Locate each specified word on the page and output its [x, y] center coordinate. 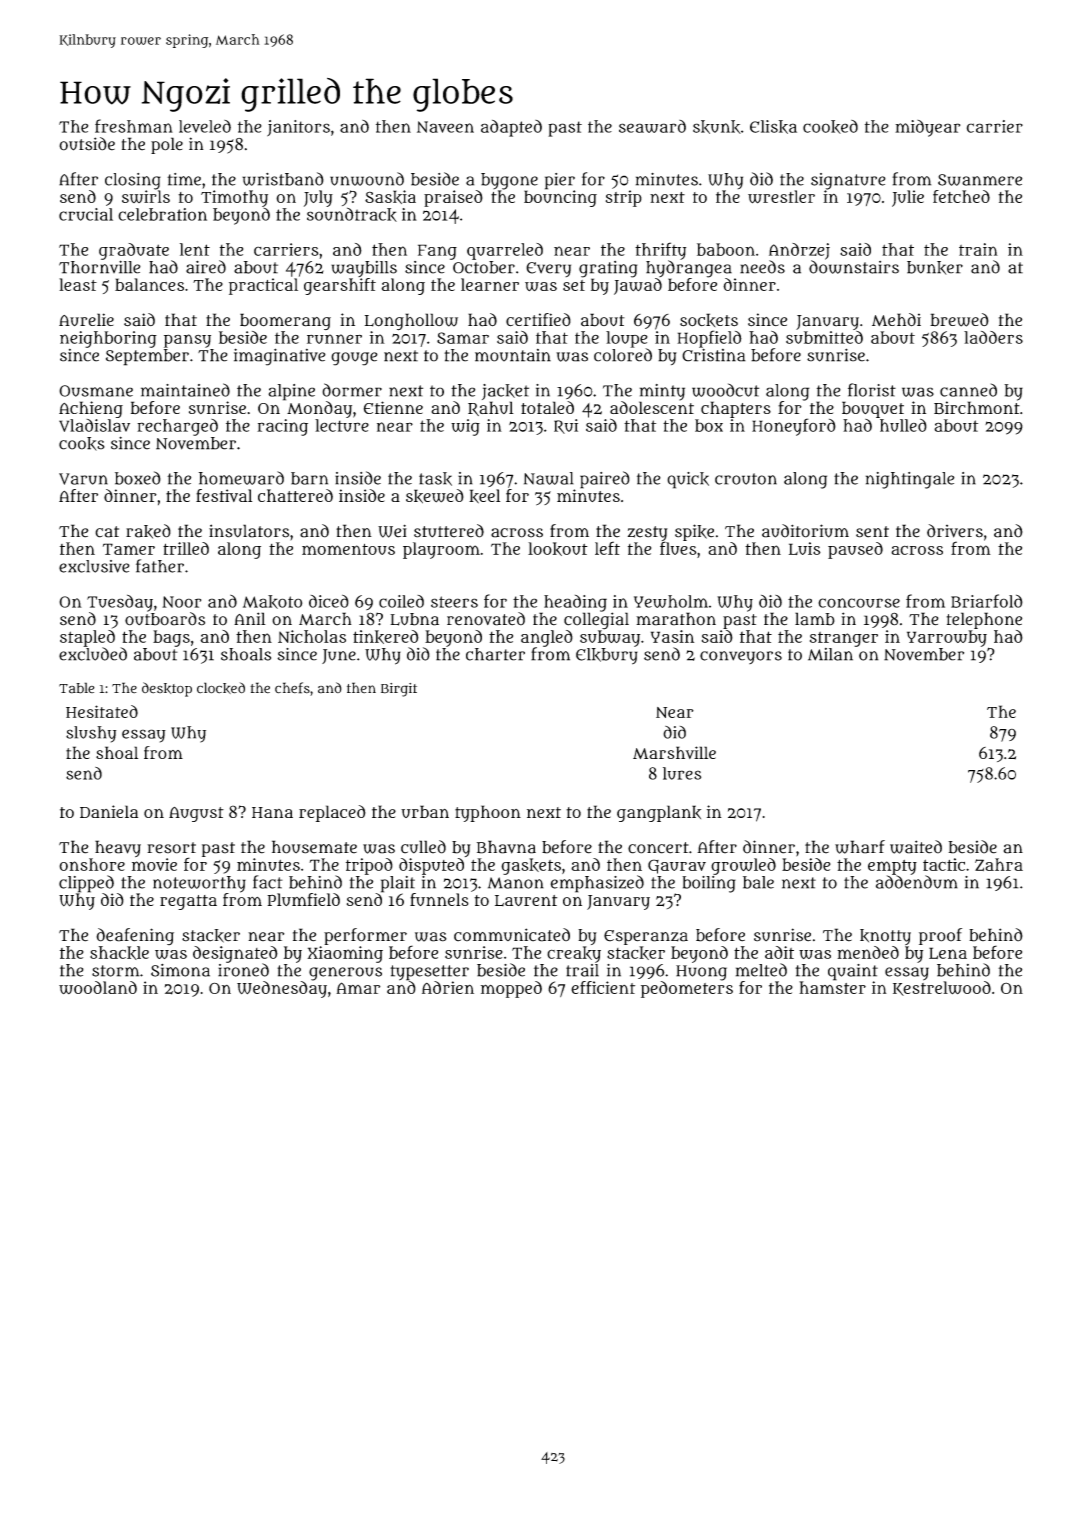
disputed [431, 866]
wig [465, 427]
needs [762, 267]
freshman [134, 126]
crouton [746, 479]
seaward [652, 126]
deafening [135, 936]
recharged [177, 427]
